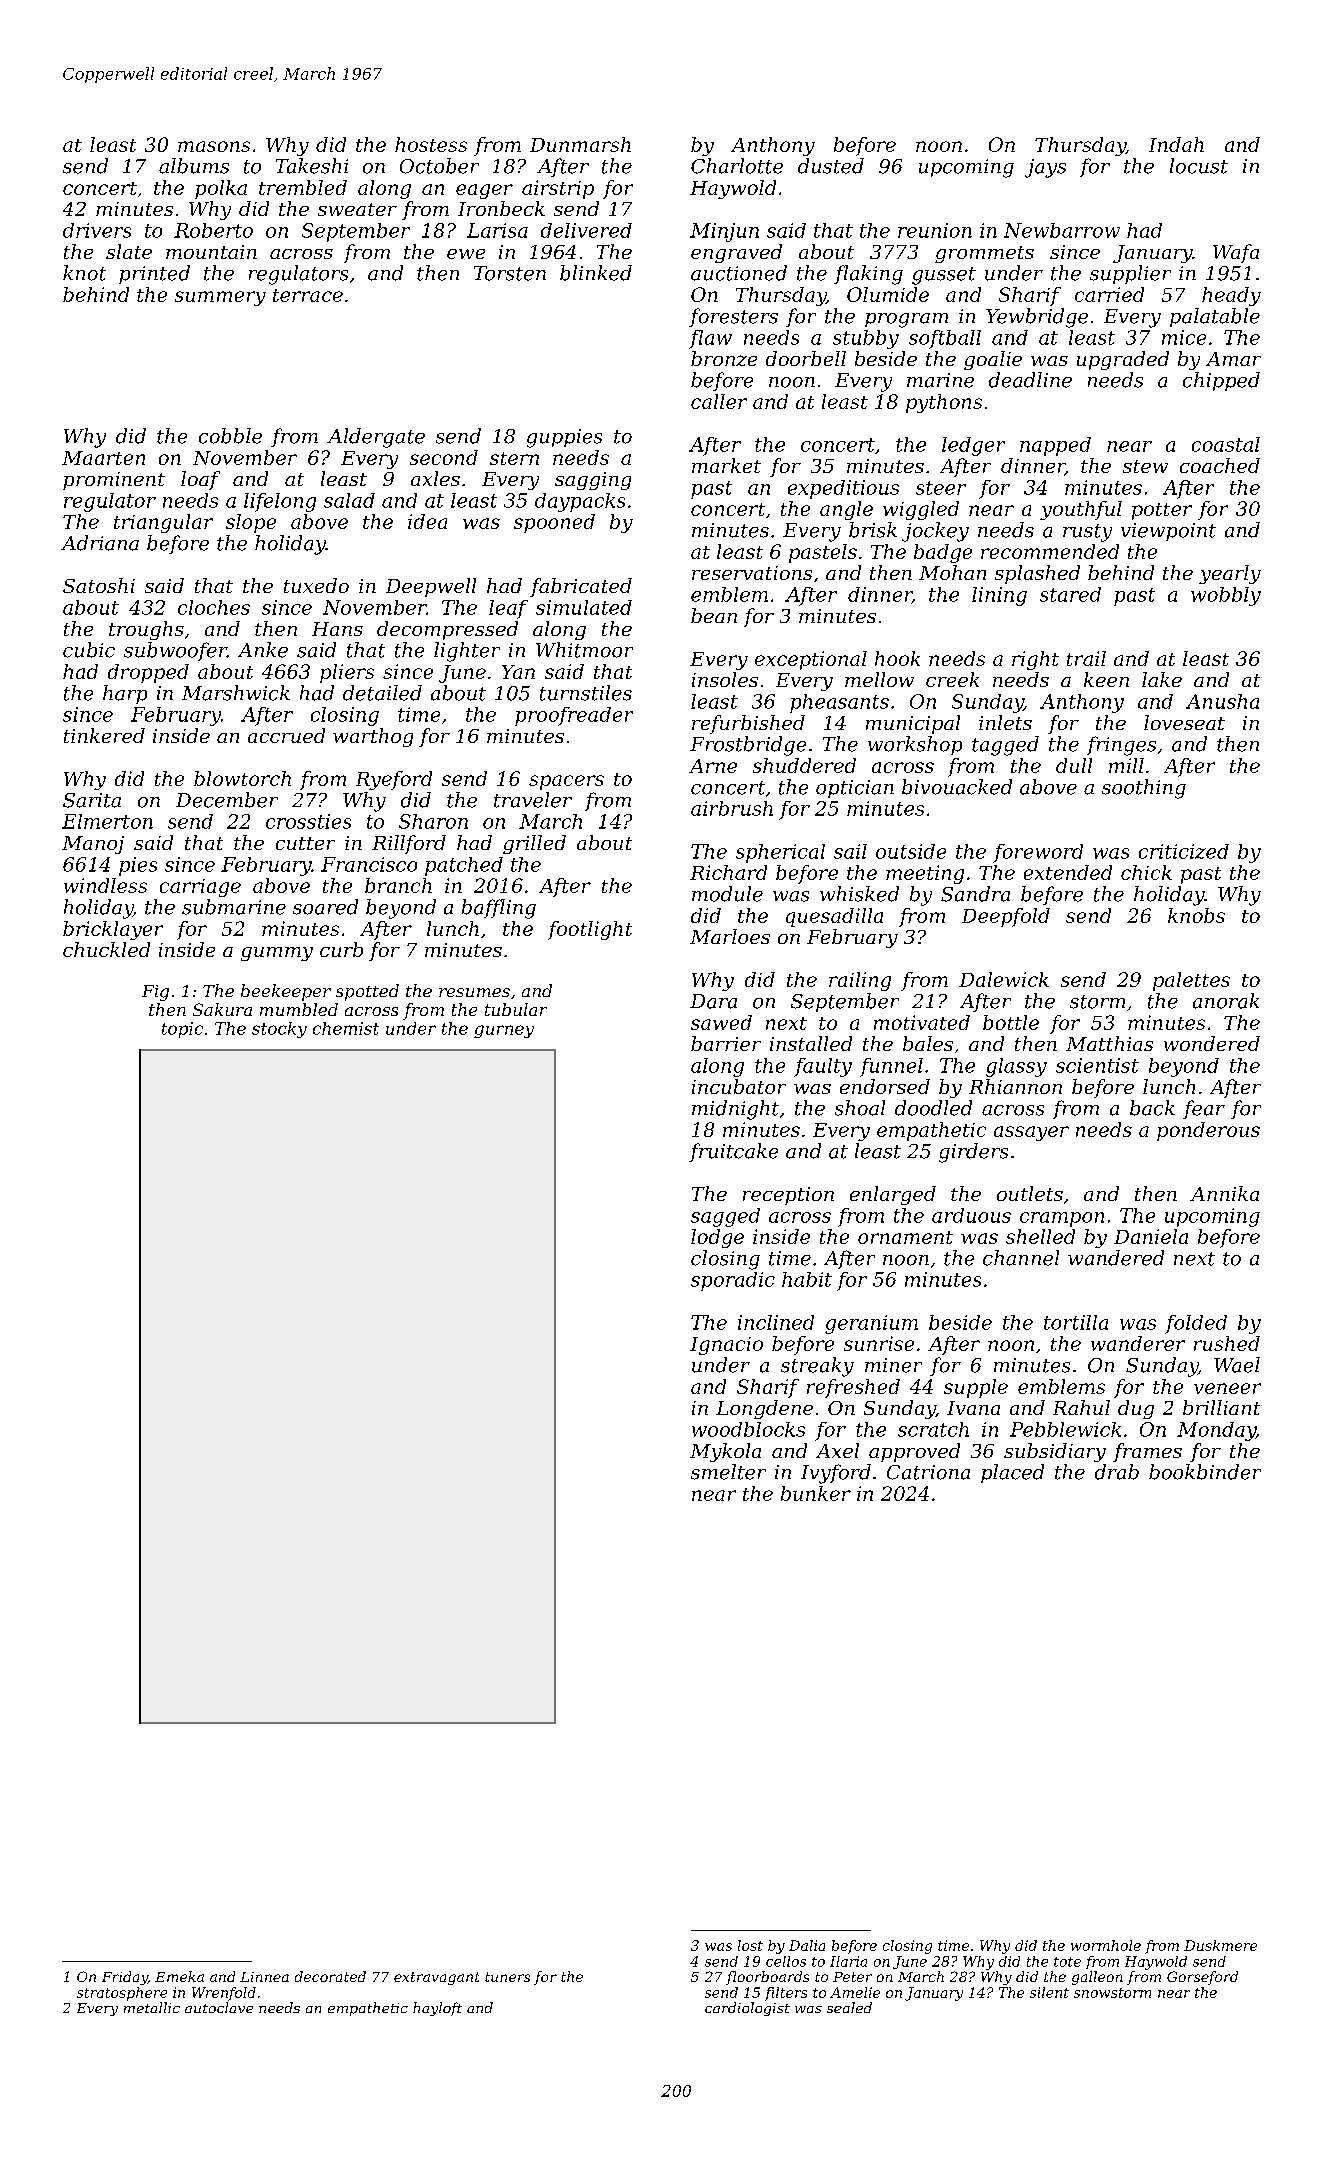  Describe the element at coordinates (316, 585) in the document. I see `tuxedo` at that location.
